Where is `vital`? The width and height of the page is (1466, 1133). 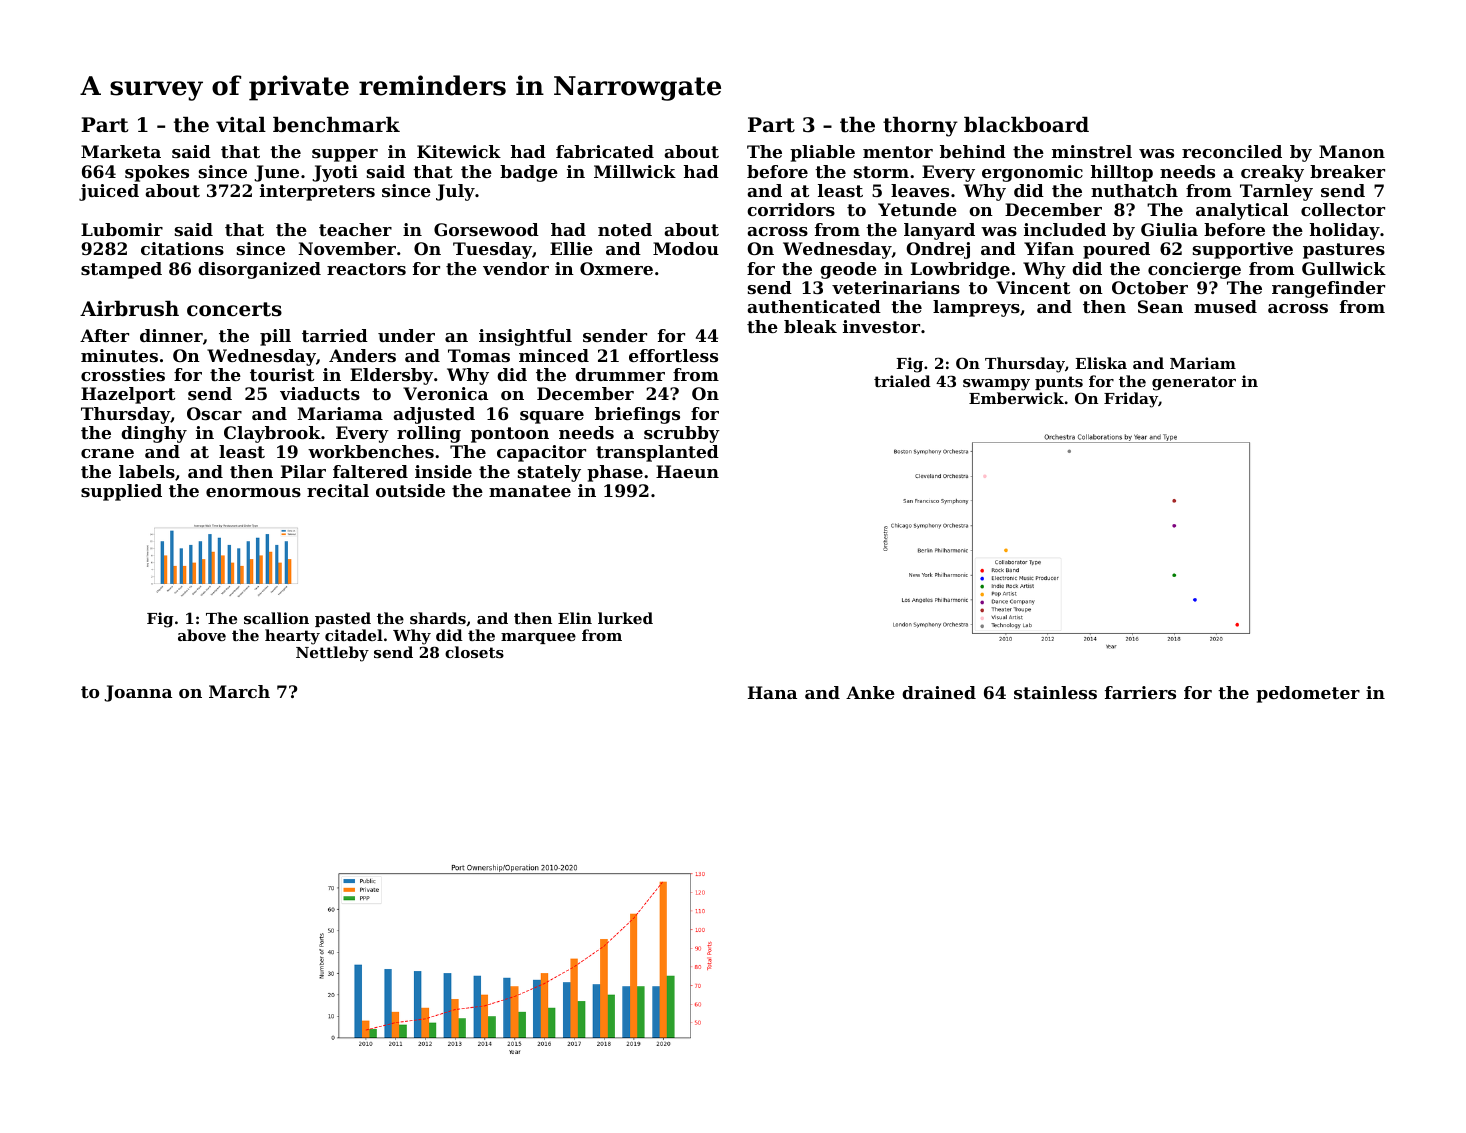
vital is located at coordinates (241, 125).
